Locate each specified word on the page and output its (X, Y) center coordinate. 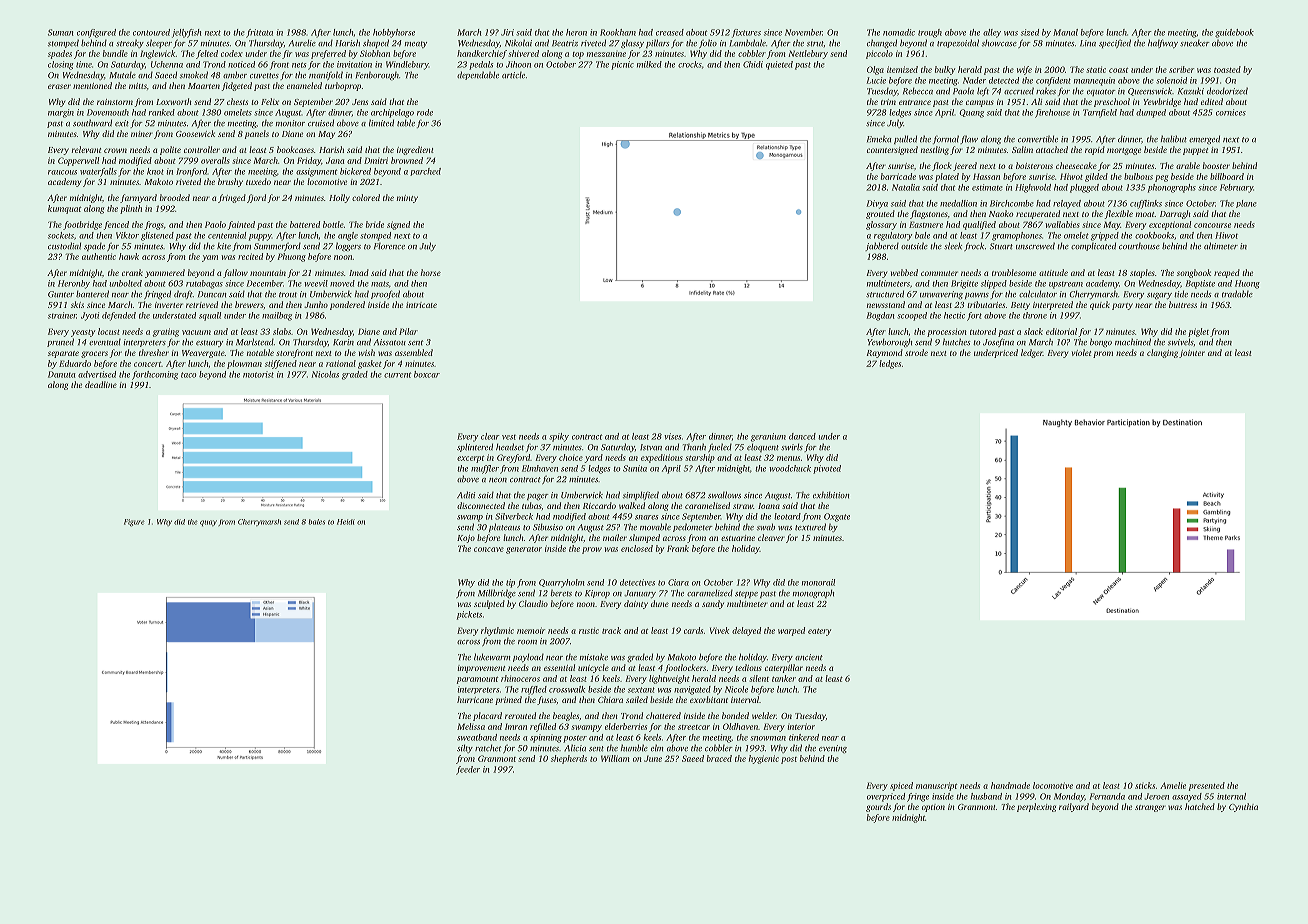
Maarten (204, 86)
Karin (343, 342)
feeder (468, 770)
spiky (559, 437)
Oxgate (837, 517)
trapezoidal (958, 43)
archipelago (392, 113)
